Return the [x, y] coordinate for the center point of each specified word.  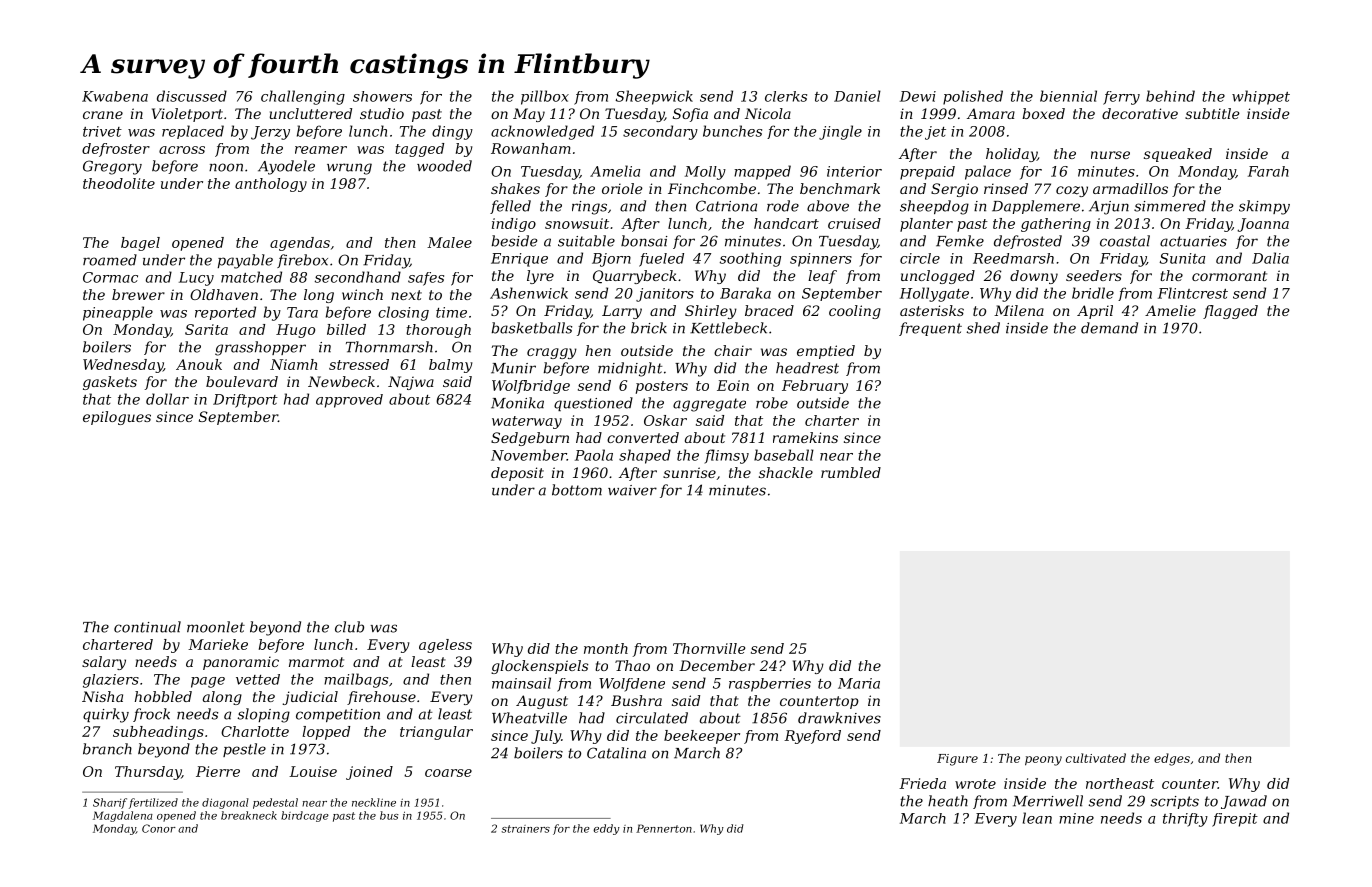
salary [104, 663]
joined [369, 773]
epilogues [117, 418]
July [546, 737]
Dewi [918, 96]
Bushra [636, 700]
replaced [193, 132]
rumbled [851, 472]
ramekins [805, 437]
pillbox [545, 97]
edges [1172, 759]
